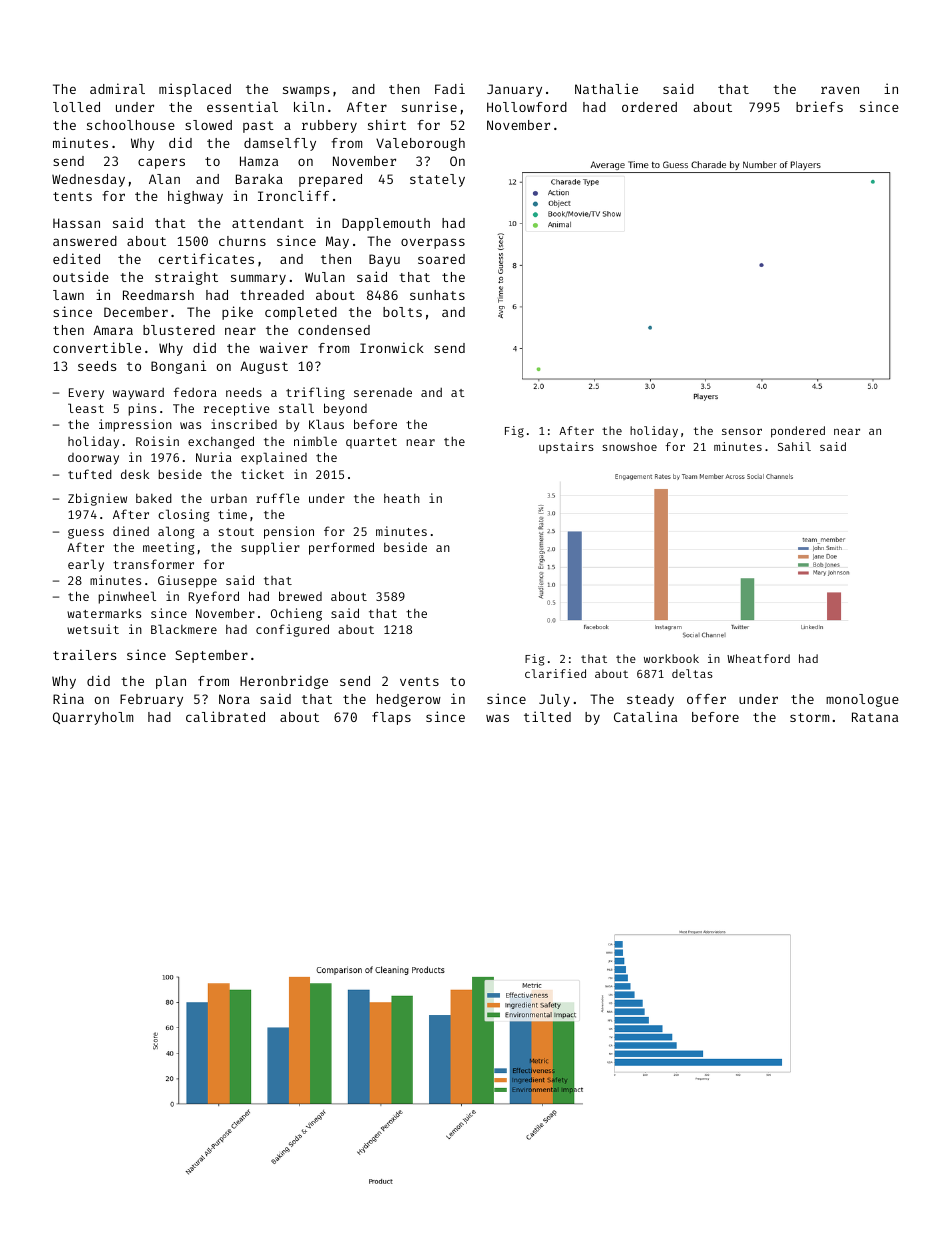  Describe the element at coordinates (437, 180) in the image. I see `stately` at that location.
